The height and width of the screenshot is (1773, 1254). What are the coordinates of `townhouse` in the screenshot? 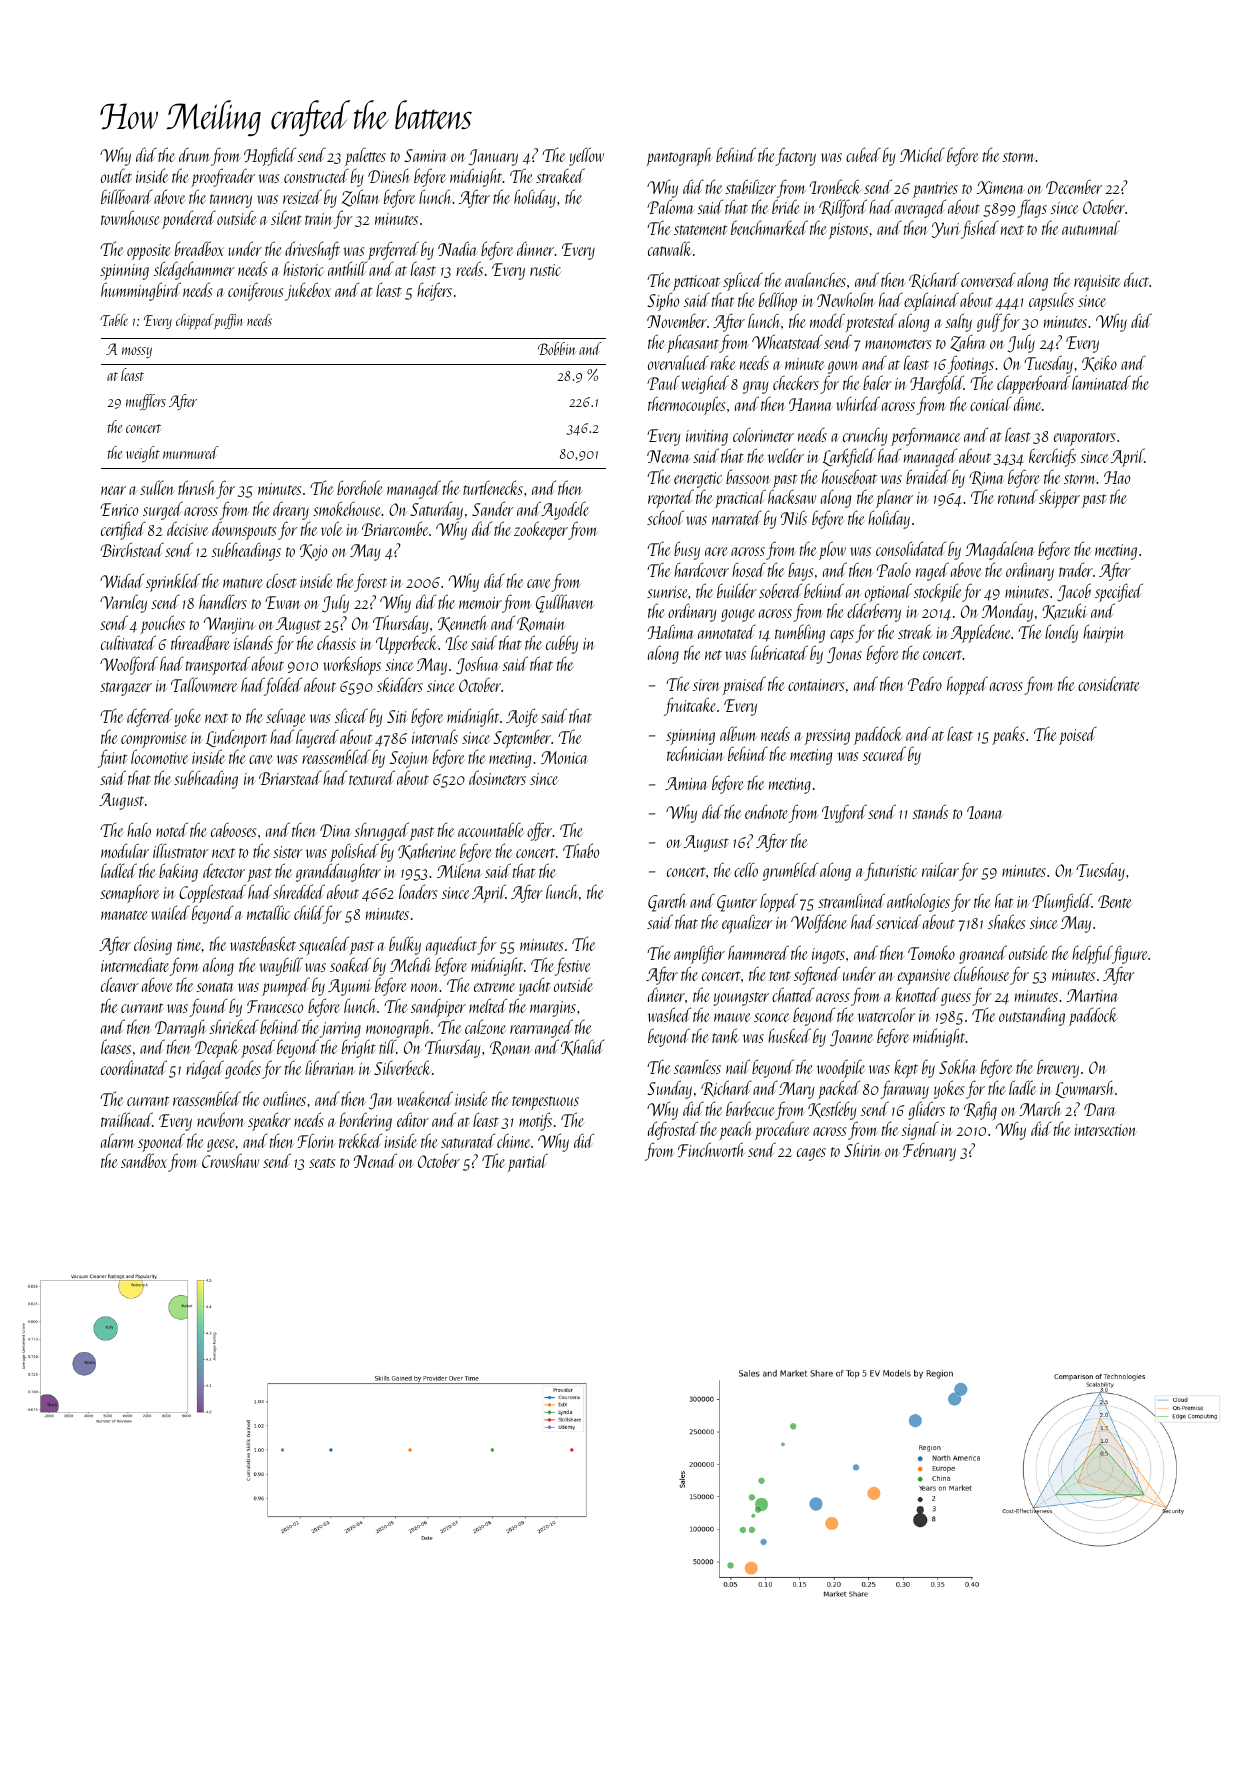 It's located at (130, 217).
